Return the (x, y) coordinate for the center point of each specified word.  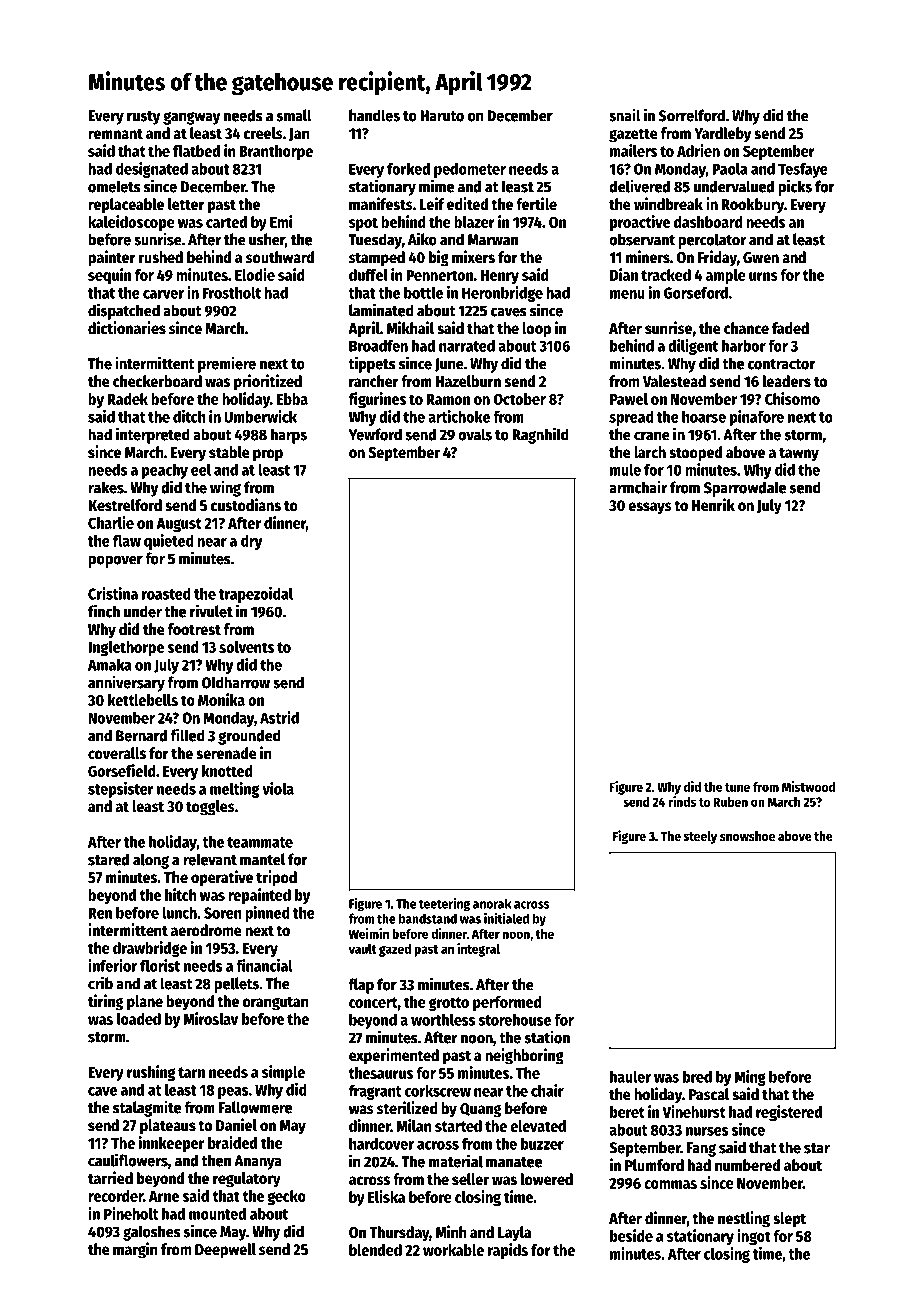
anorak (492, 903)
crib (100, 983)
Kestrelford (125, 505)
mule (625, 470)
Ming (750, 1078)
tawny (799, 454)
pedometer (470, 170)
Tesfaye (803, 170)
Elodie (255, 274)
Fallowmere (255, 1107)
